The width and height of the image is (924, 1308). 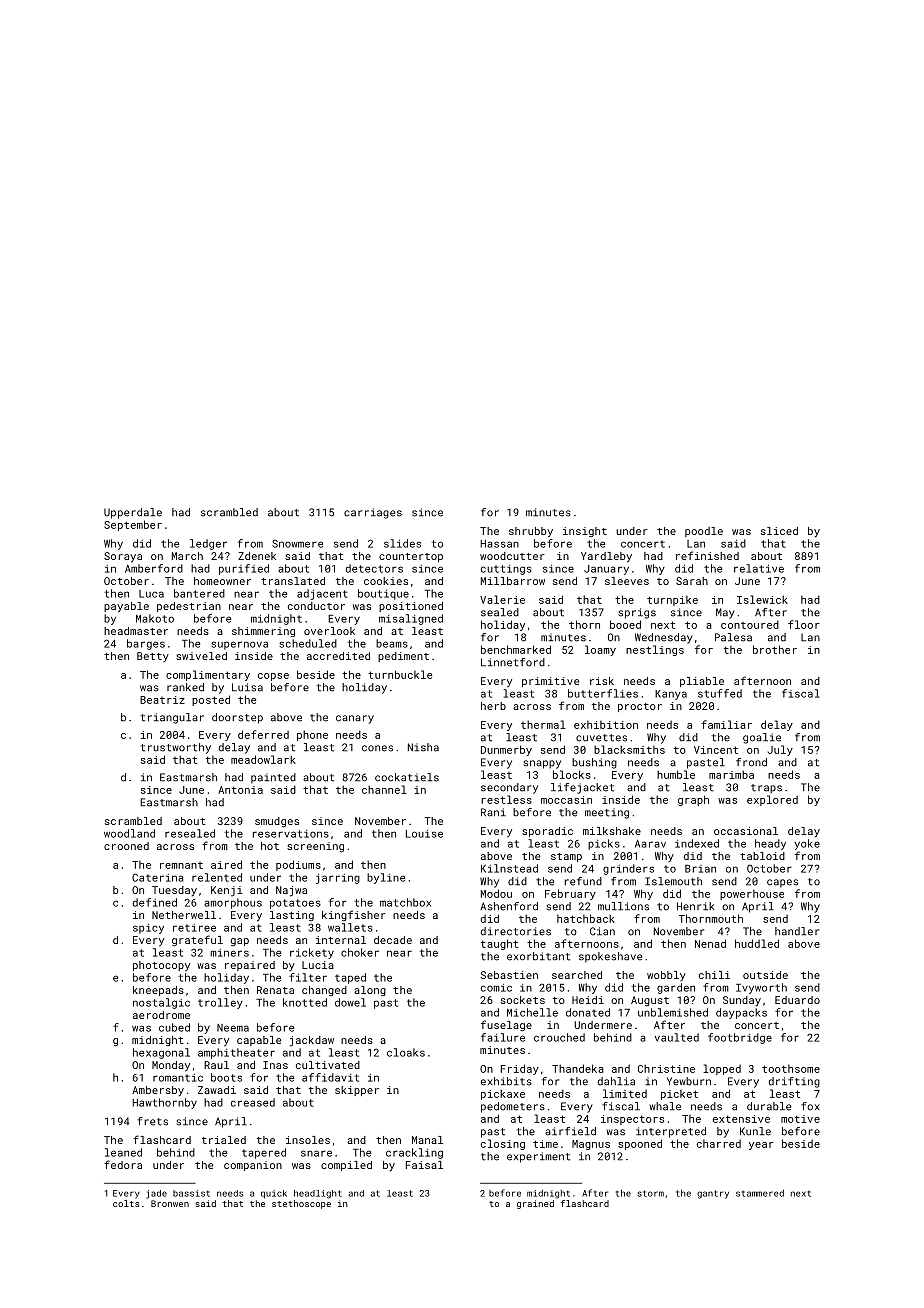 I want to click on miners, so click(x=230, y=953).
